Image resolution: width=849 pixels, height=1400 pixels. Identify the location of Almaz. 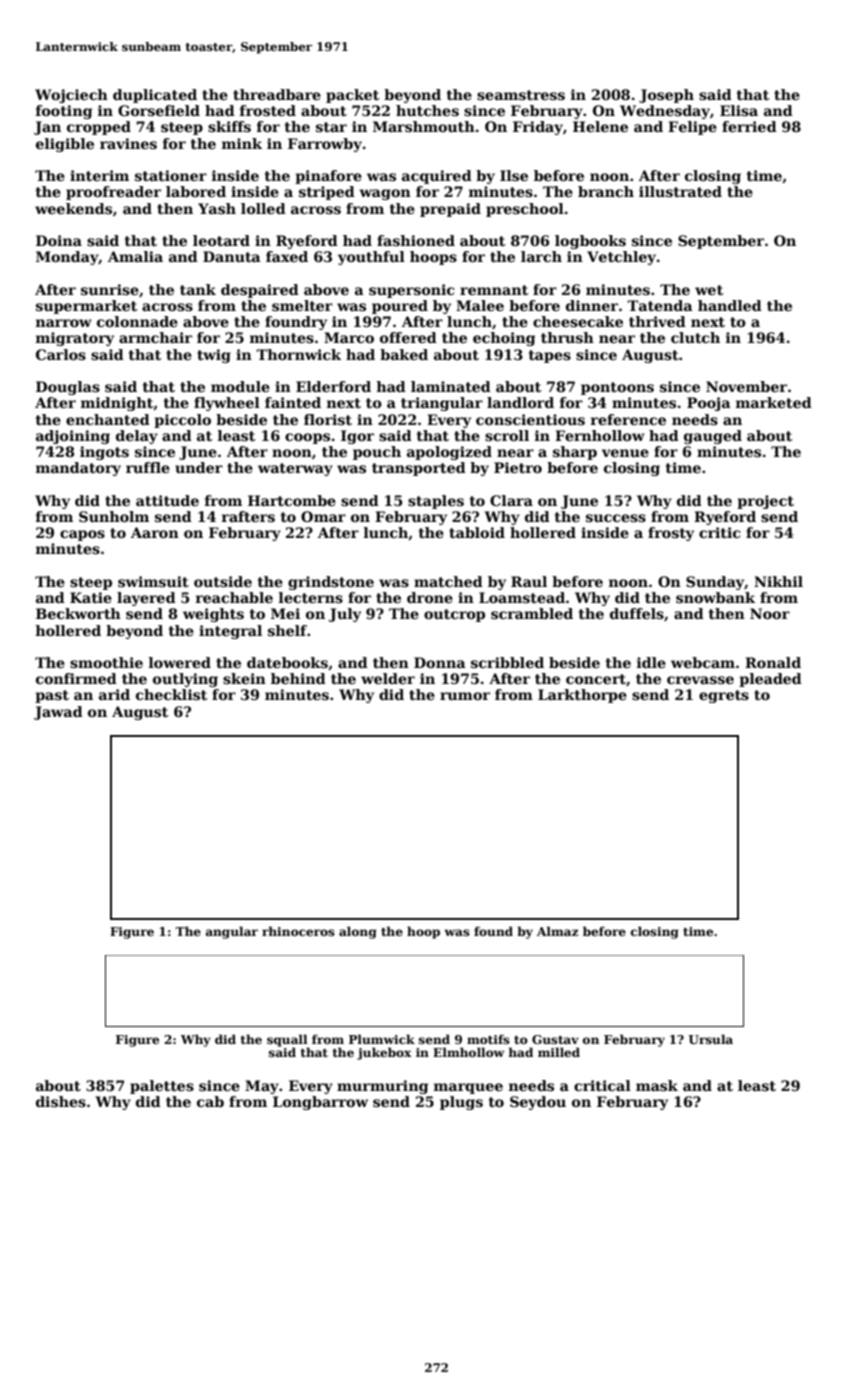
(557, 931).
